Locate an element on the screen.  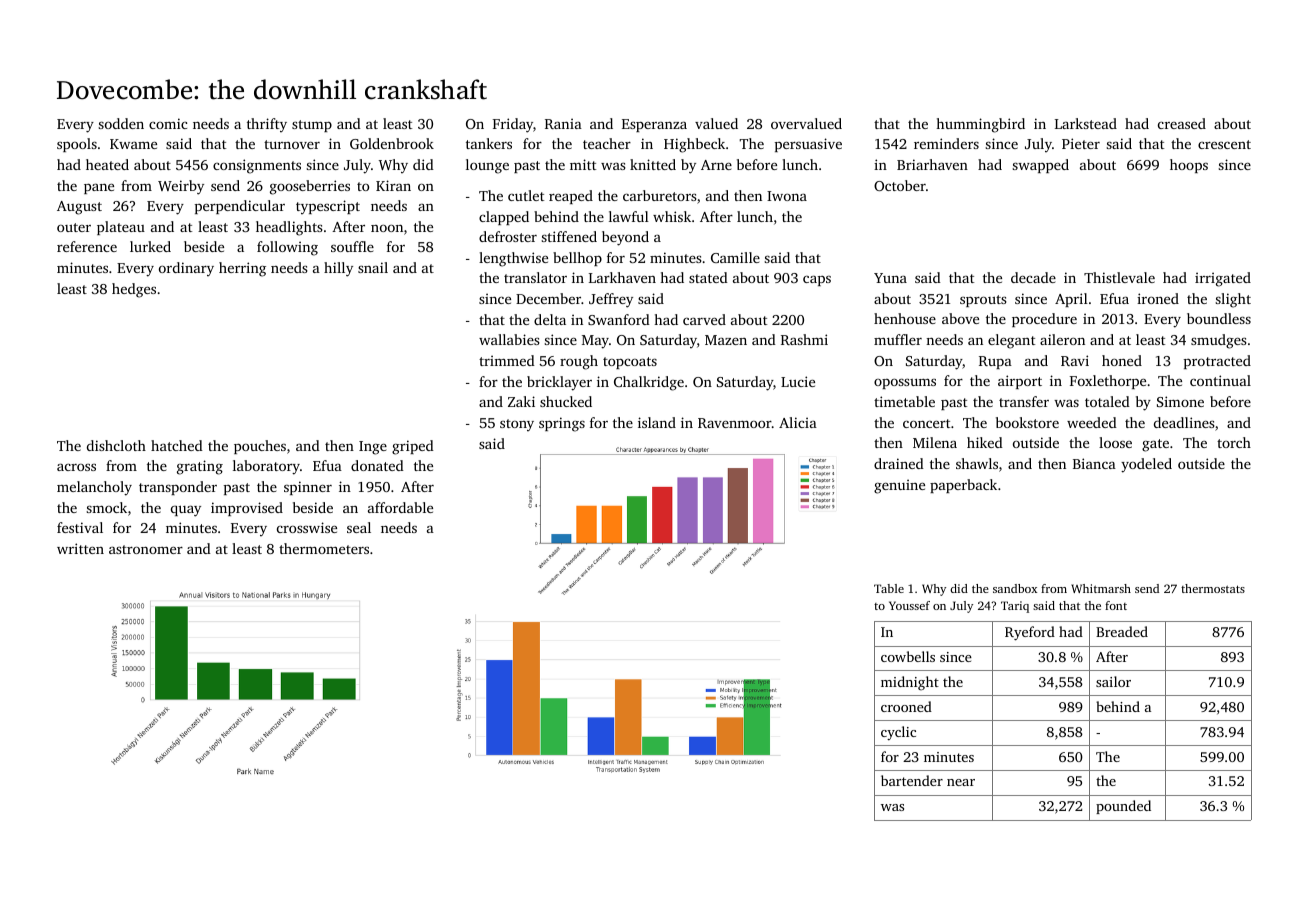
astronomer is located at coordinates (146, 549).
